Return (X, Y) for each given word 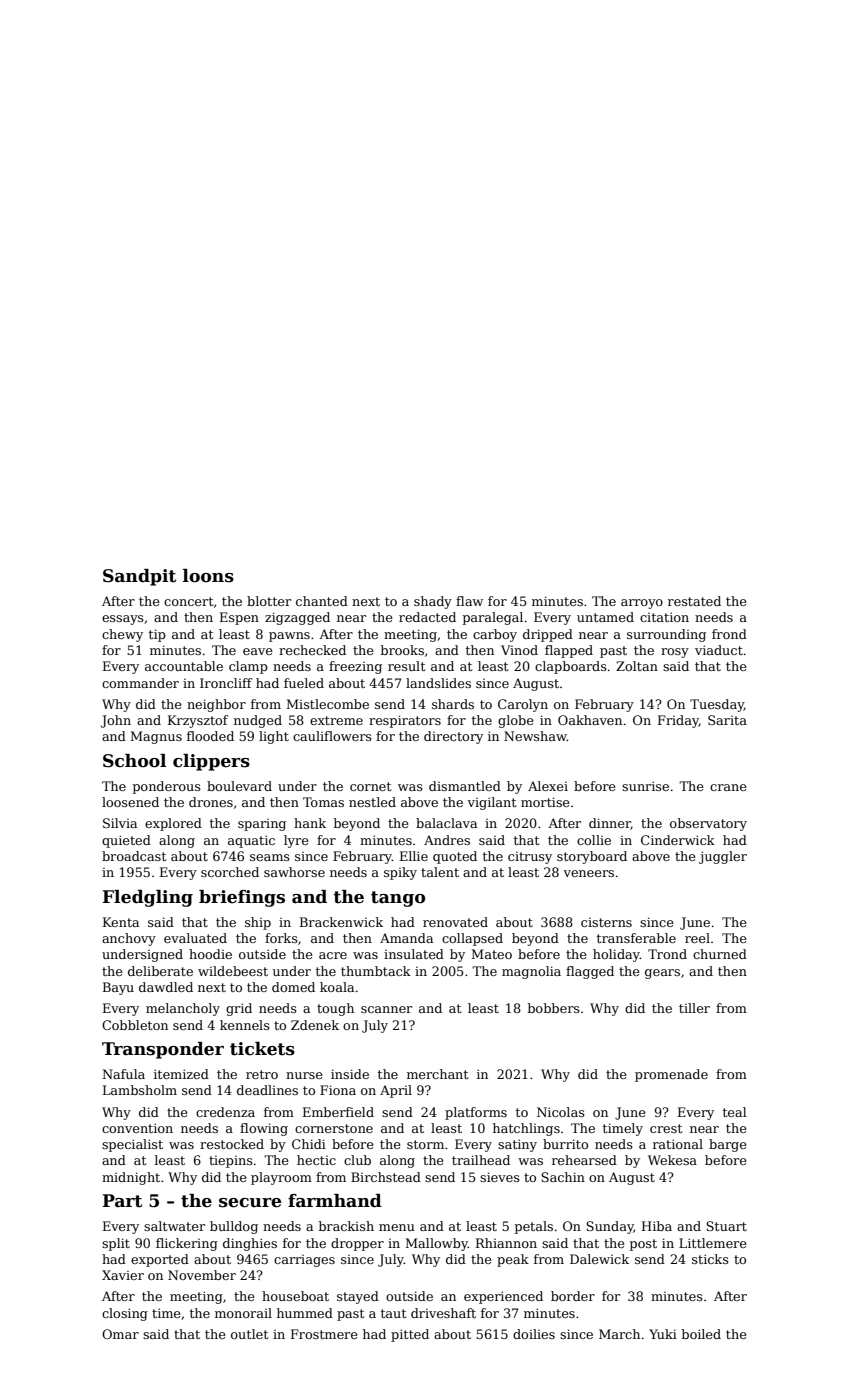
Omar (120, 1334)
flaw (469, 601)
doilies (534, 1334)
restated (694, 601)
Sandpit (139, 577)
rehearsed (584, 1160)
